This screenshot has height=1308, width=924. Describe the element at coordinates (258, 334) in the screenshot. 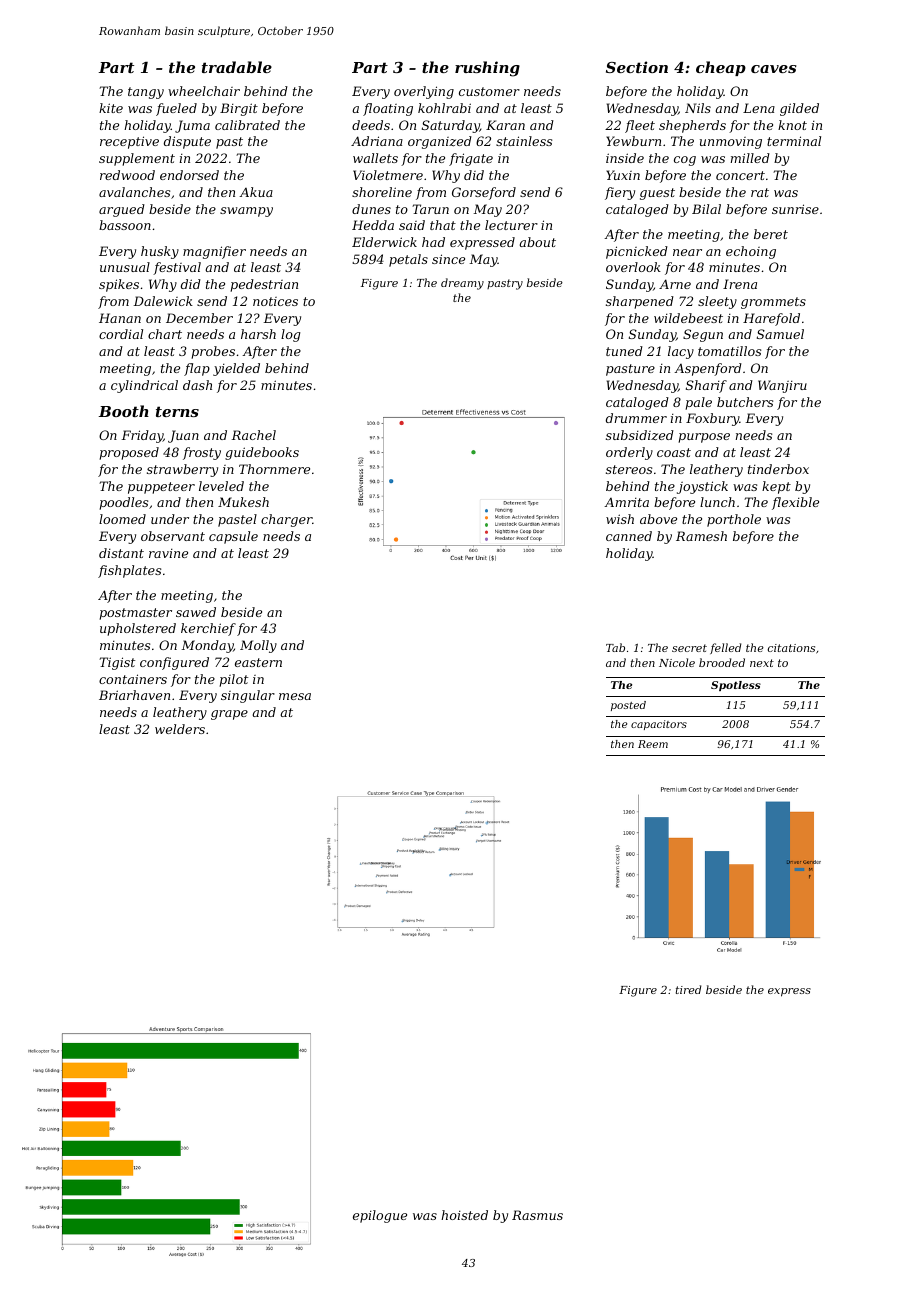

I see `harsh` at that location.
